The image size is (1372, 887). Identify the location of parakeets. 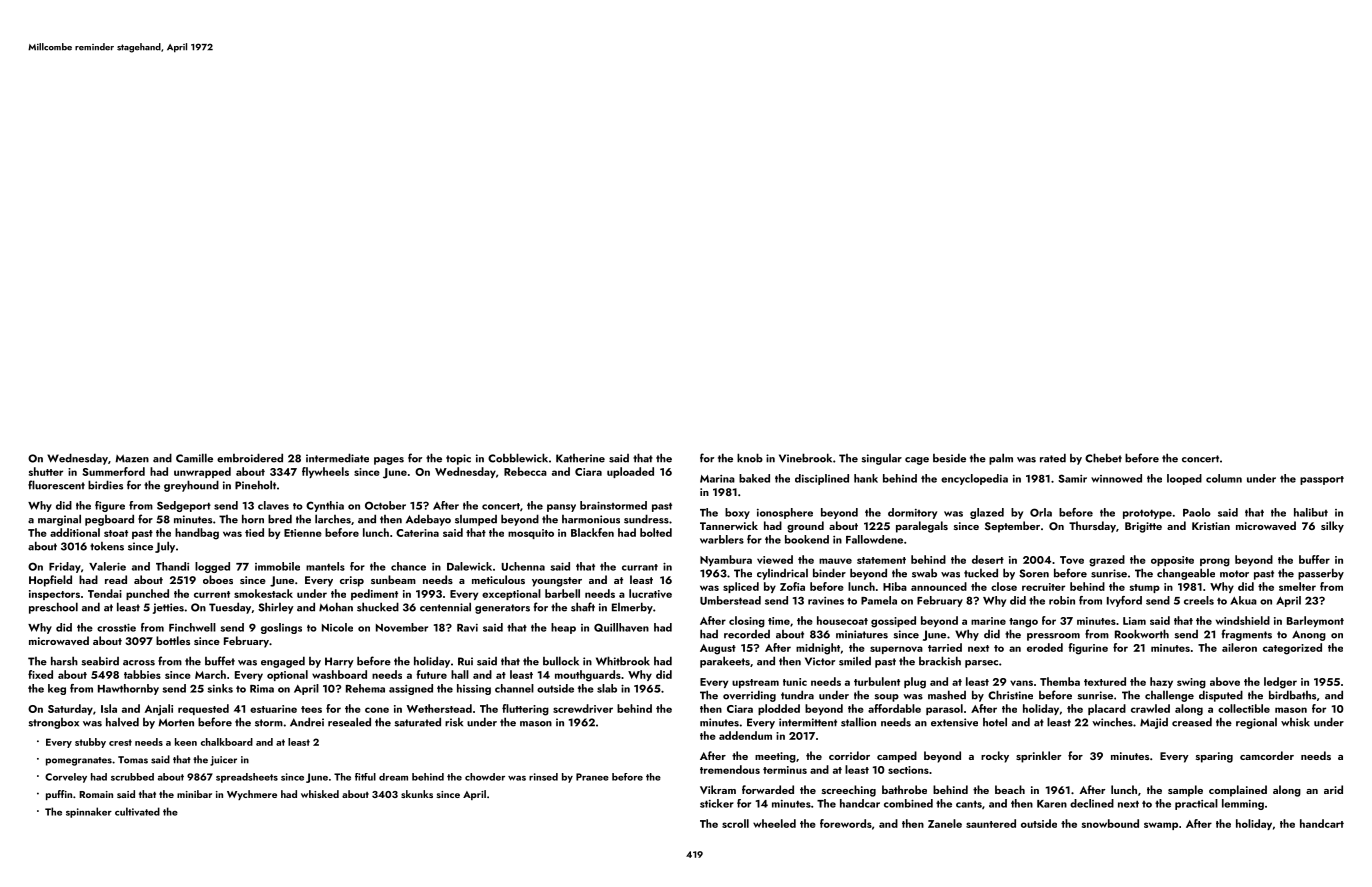
(725, 662).
